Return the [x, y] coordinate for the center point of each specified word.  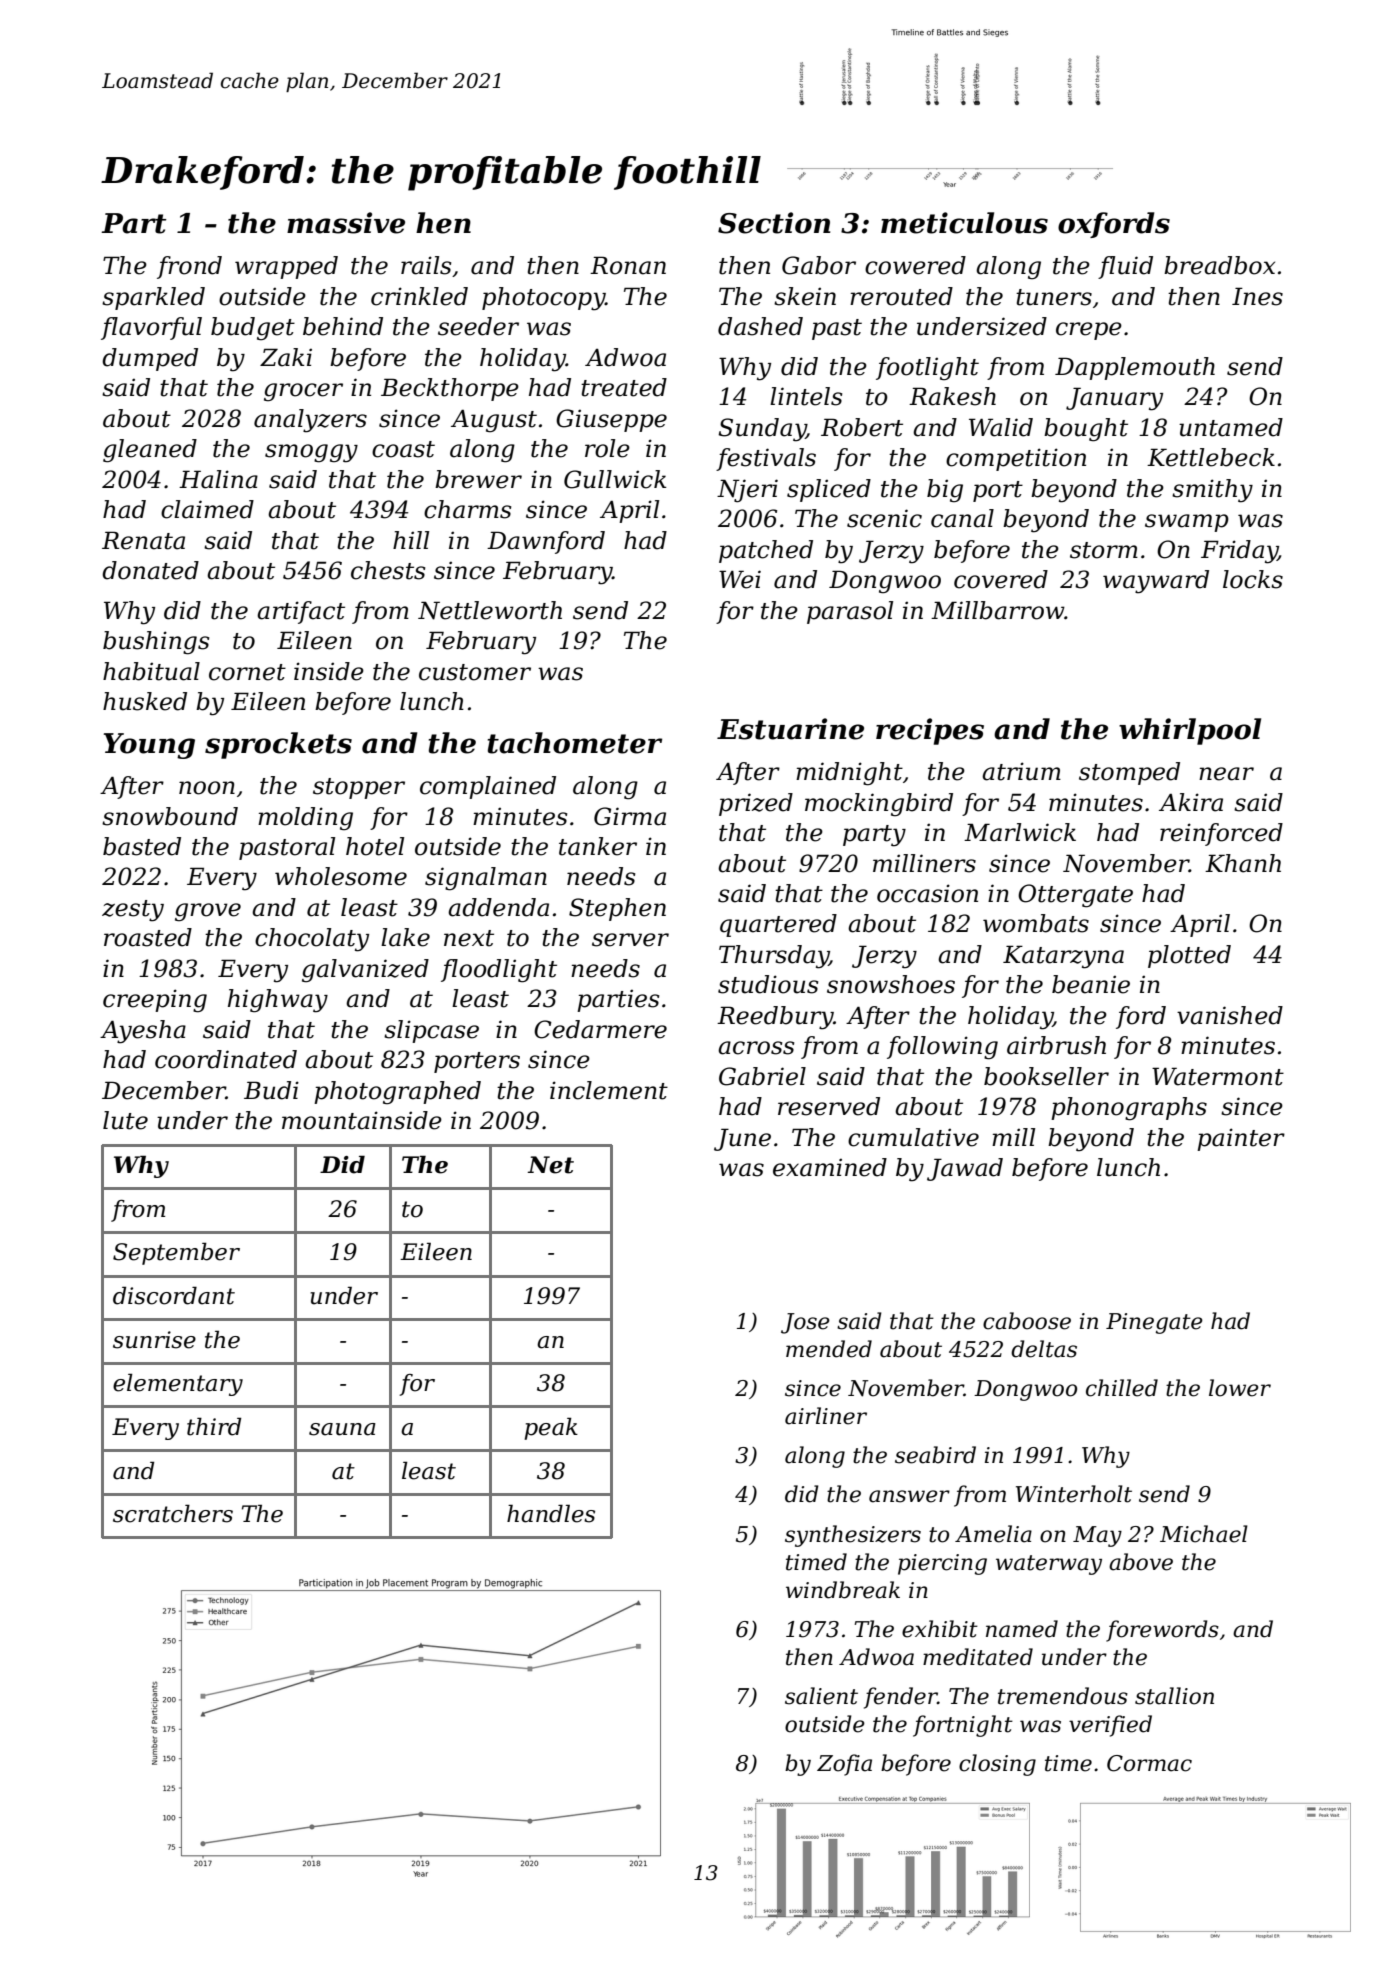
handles [551, 1513]
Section [774, 223]
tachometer [575, 743]
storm [1104, 550]
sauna [342, 1429]
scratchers [173, 1513]
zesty [133, 911]
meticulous [964, 223]
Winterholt [1074, 1494]
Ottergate [1075, 896]
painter [1241, 1139]
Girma [630, 816]
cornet [247, 672]
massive [346, 223]
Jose [805, 1323]
